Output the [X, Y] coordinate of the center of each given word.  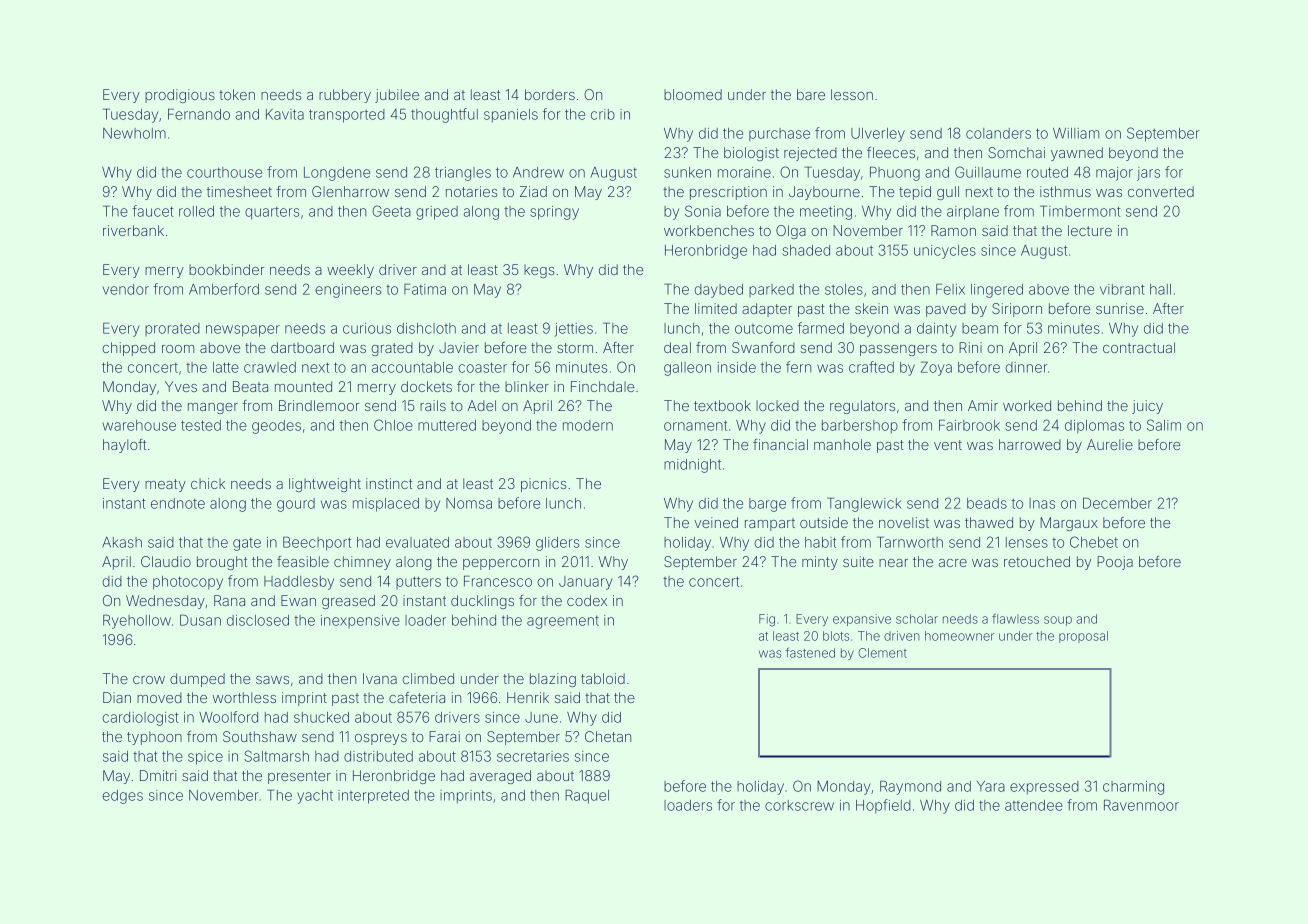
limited [716, 308]
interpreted [373, 797]
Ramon [953, 230]
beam [980, 328]
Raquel [587, 797]
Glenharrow [350, 191]
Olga [791, 232]
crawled [270, 367]
